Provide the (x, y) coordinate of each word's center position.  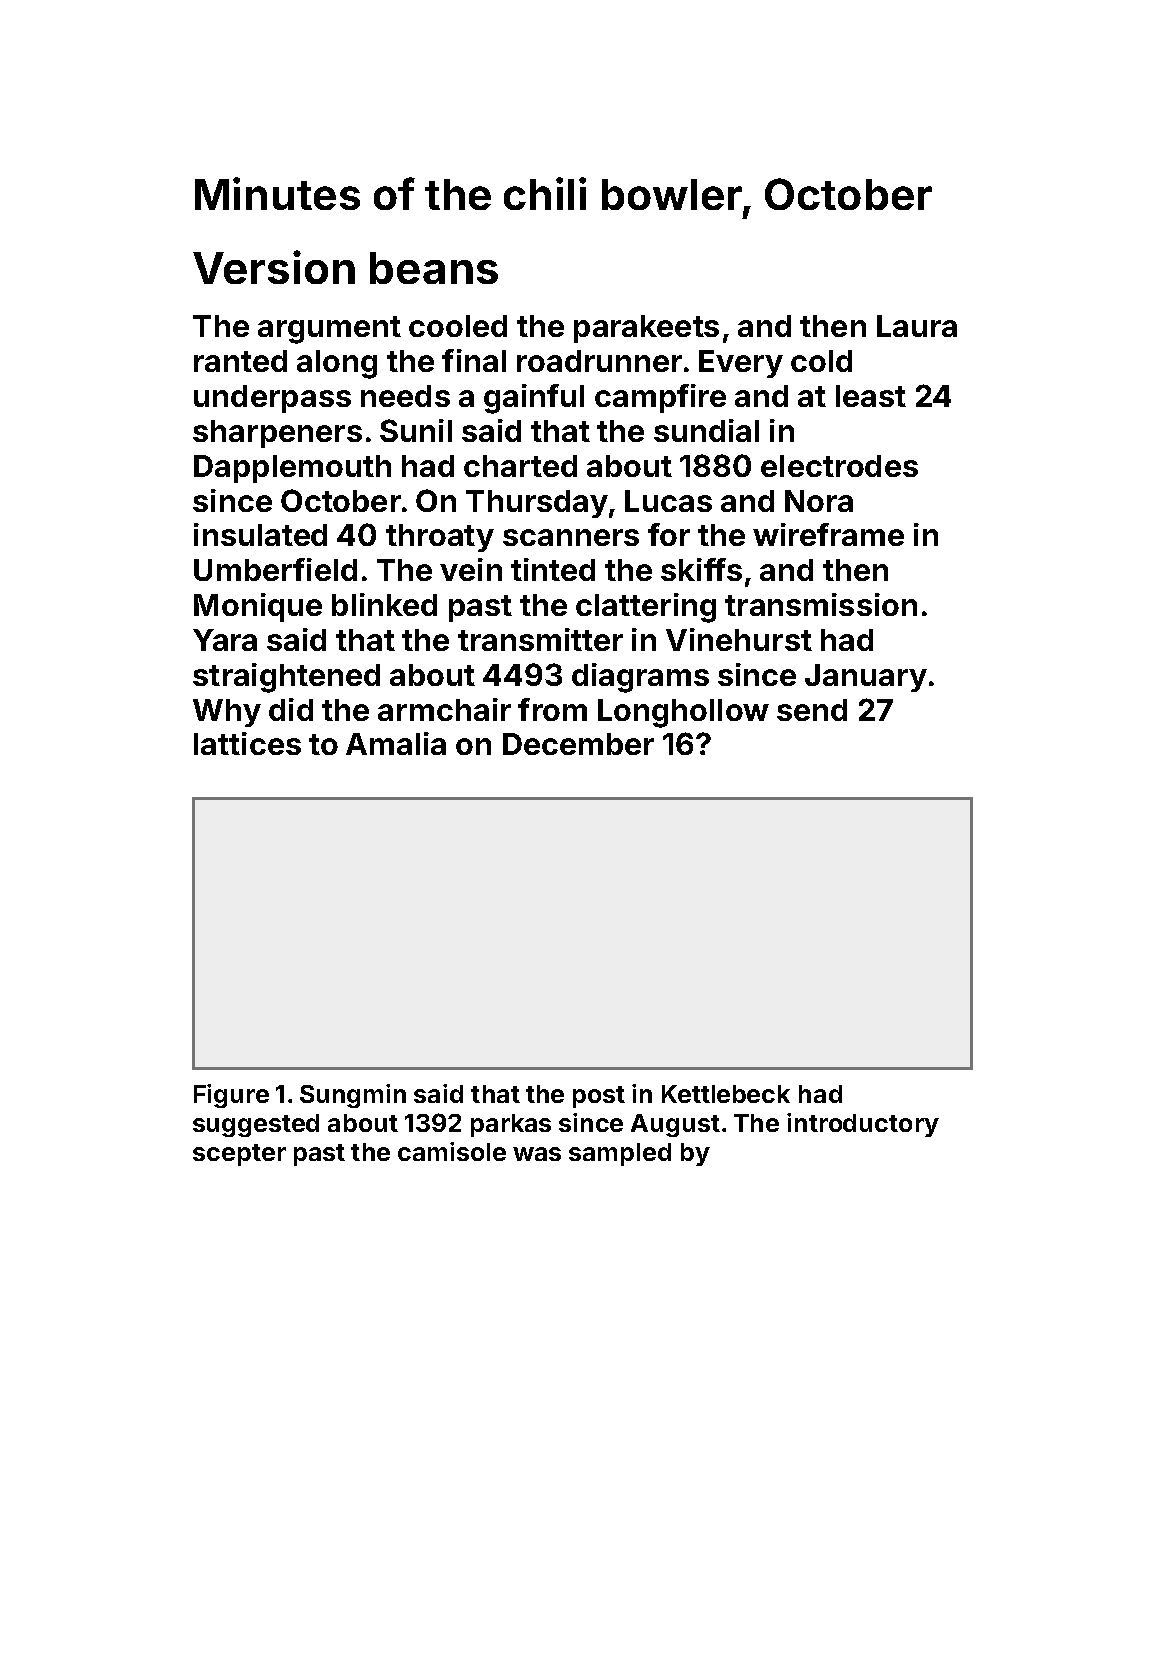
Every (741, 364)
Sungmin (353, 1096)
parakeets (646, 329)
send (812, 710)
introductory (863, 1125)
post (599, 1097)
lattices (247, 743)
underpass (272, 399)
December (578, 744)
